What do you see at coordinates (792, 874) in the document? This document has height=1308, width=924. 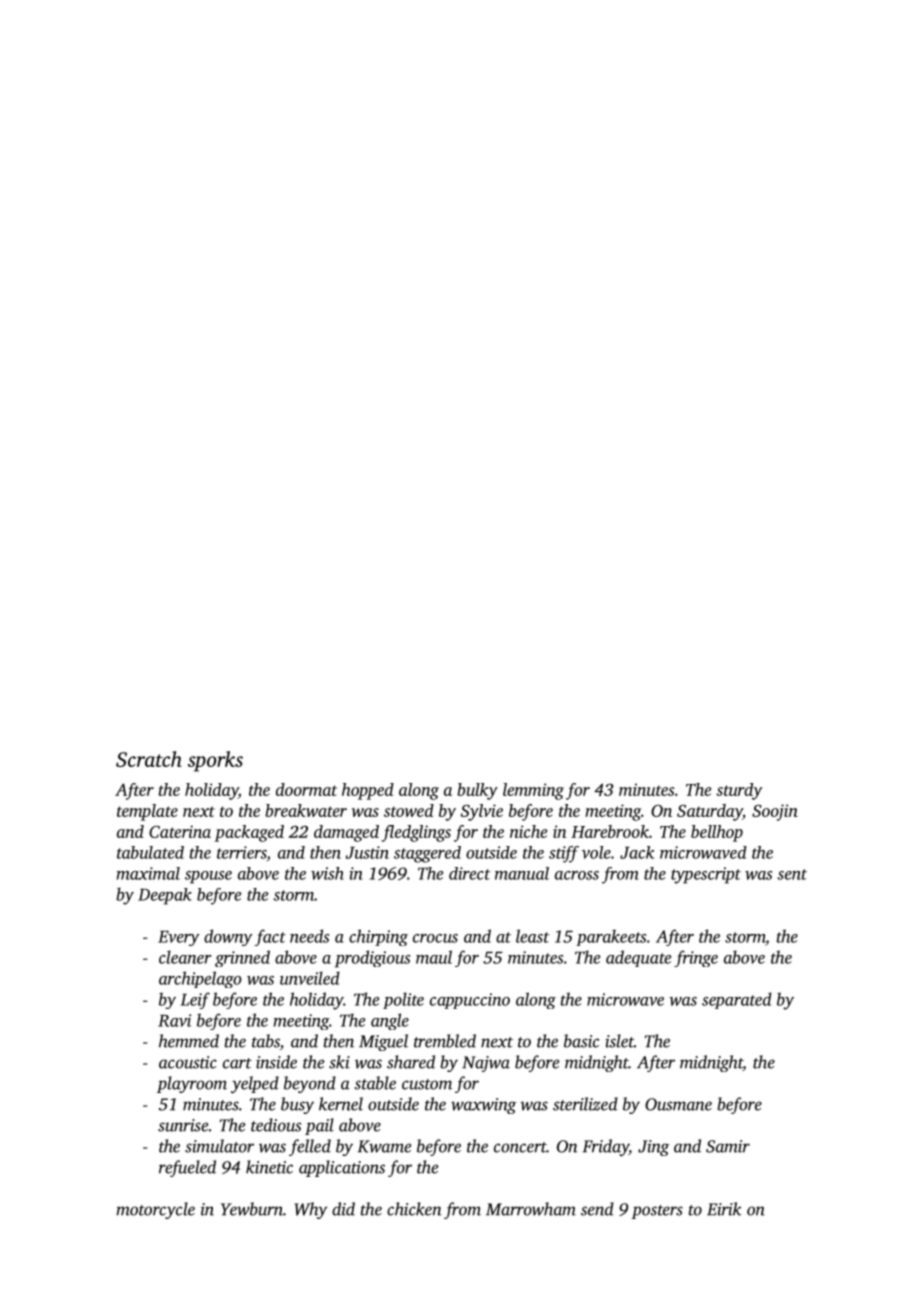 I see `sent` at bounding box center [792, 874].
